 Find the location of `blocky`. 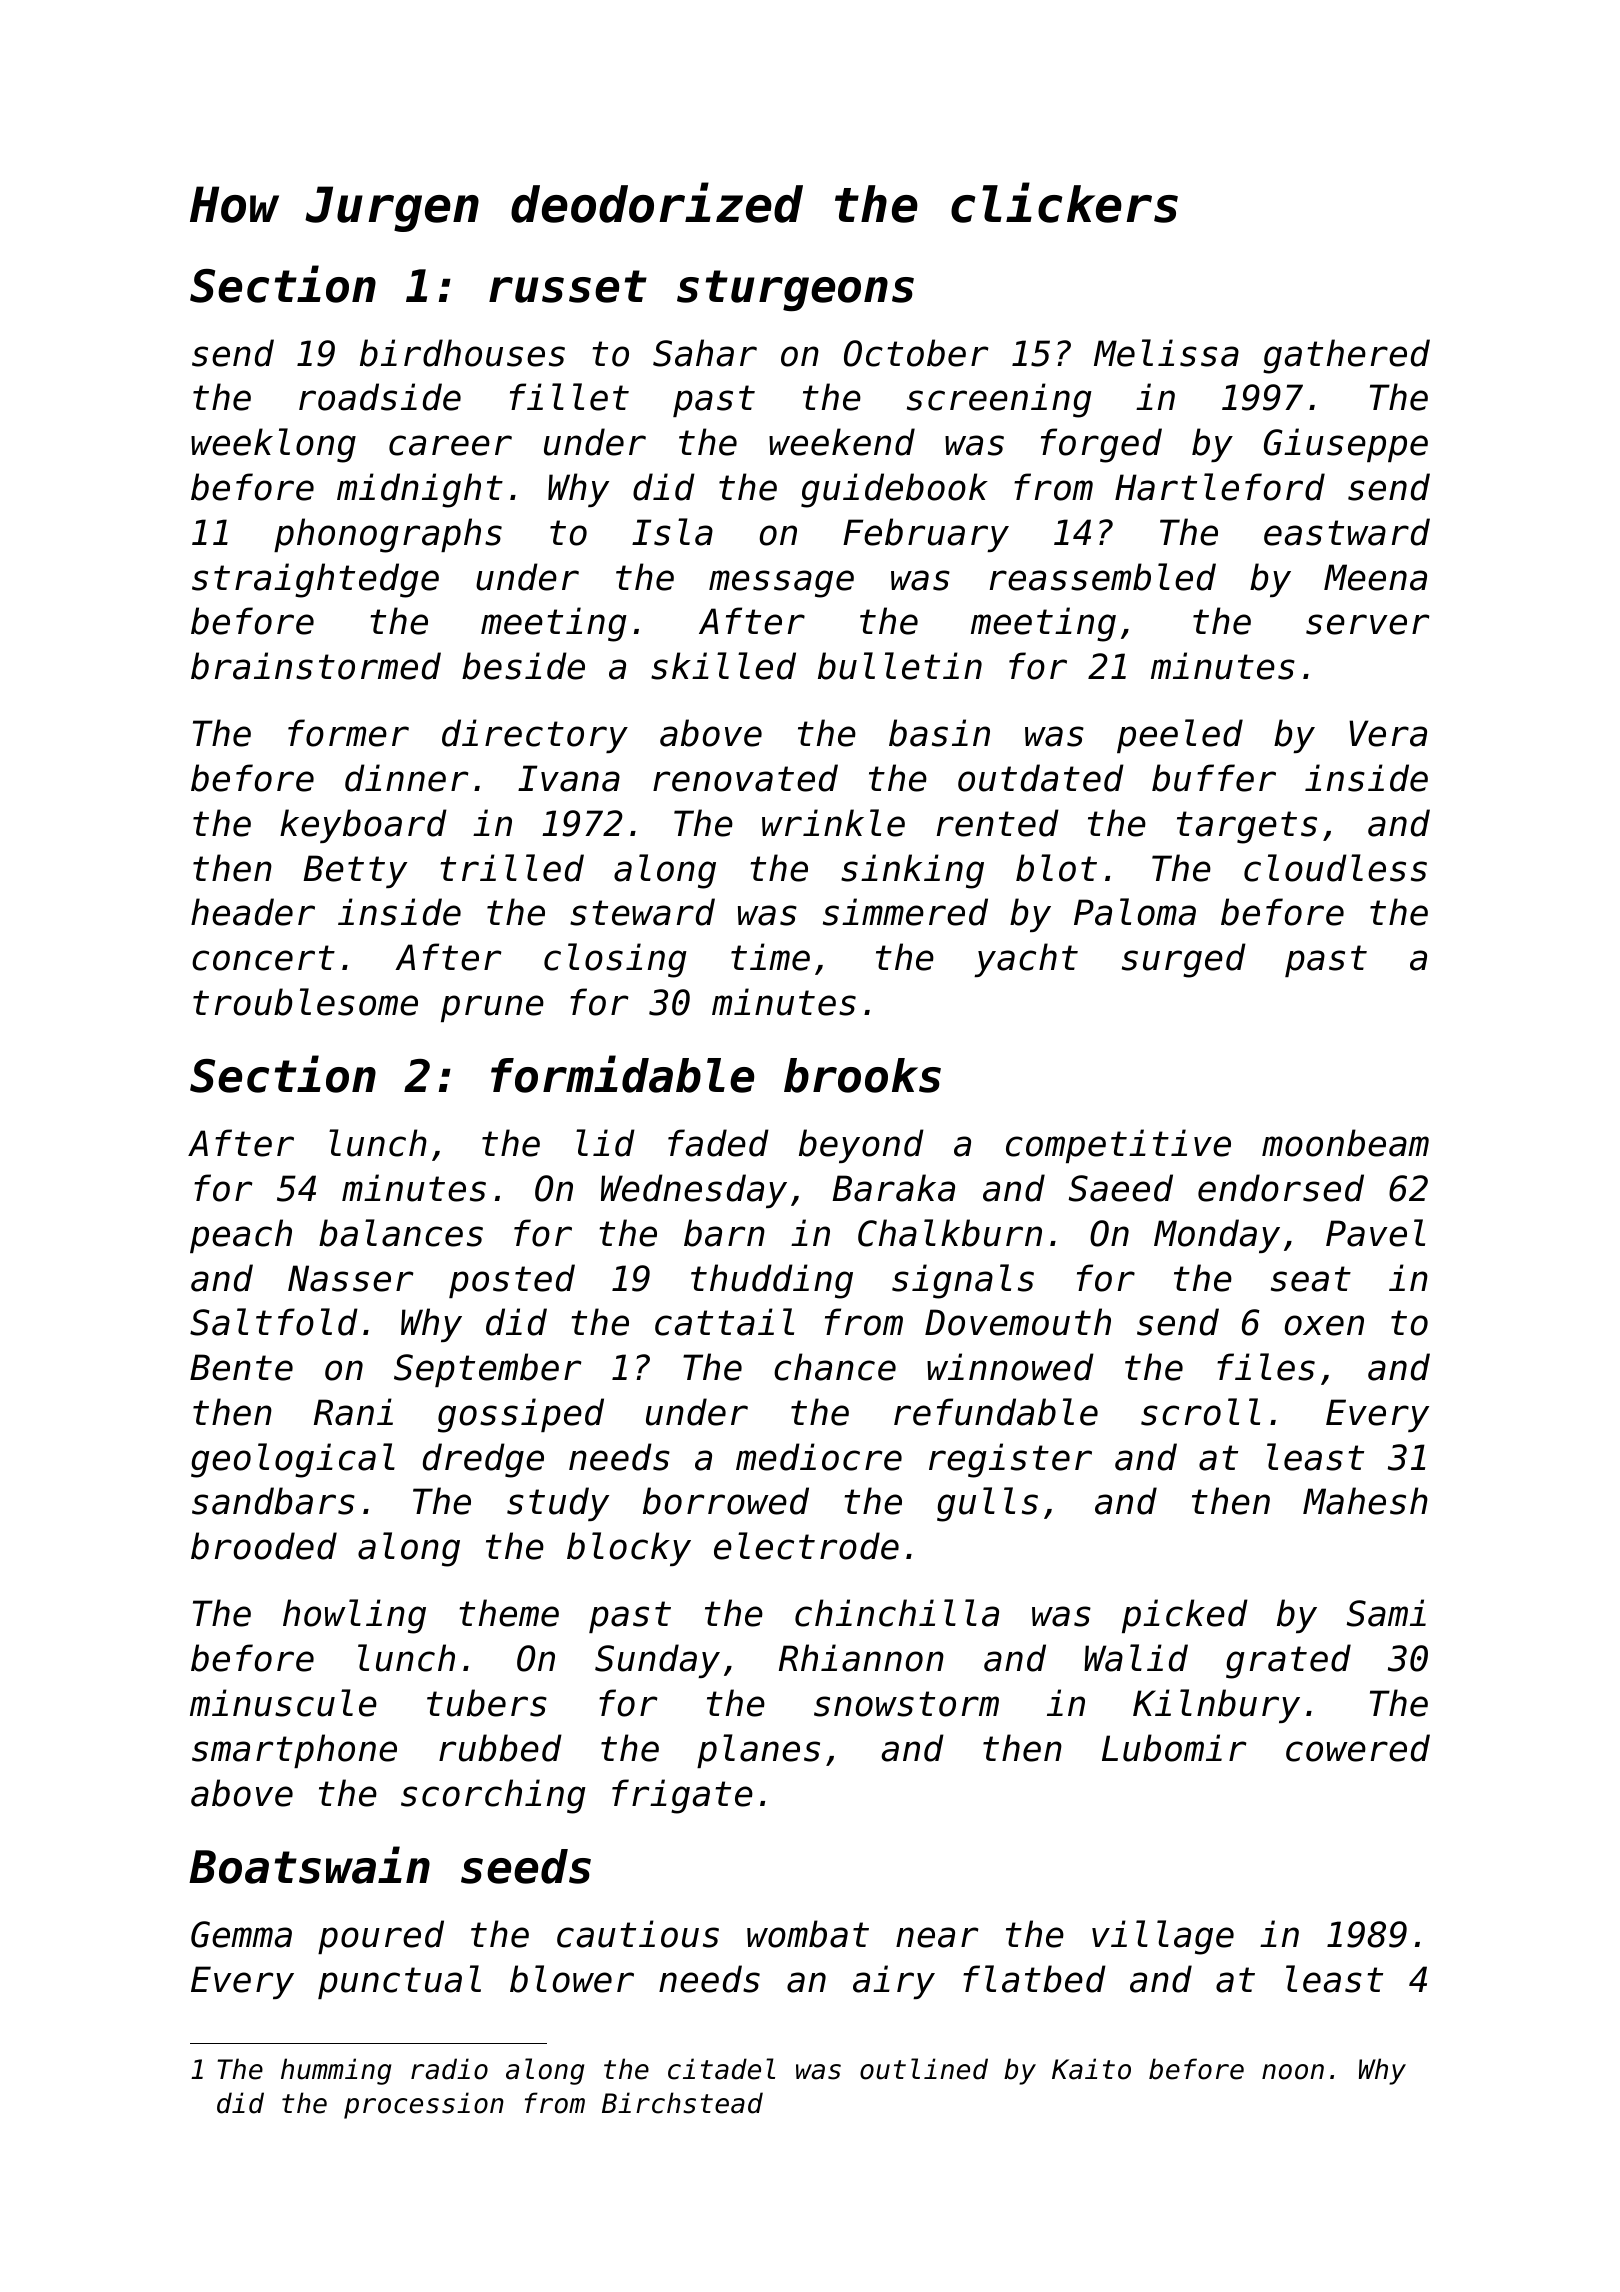

blocky is located at coordinates (629, 1549).
